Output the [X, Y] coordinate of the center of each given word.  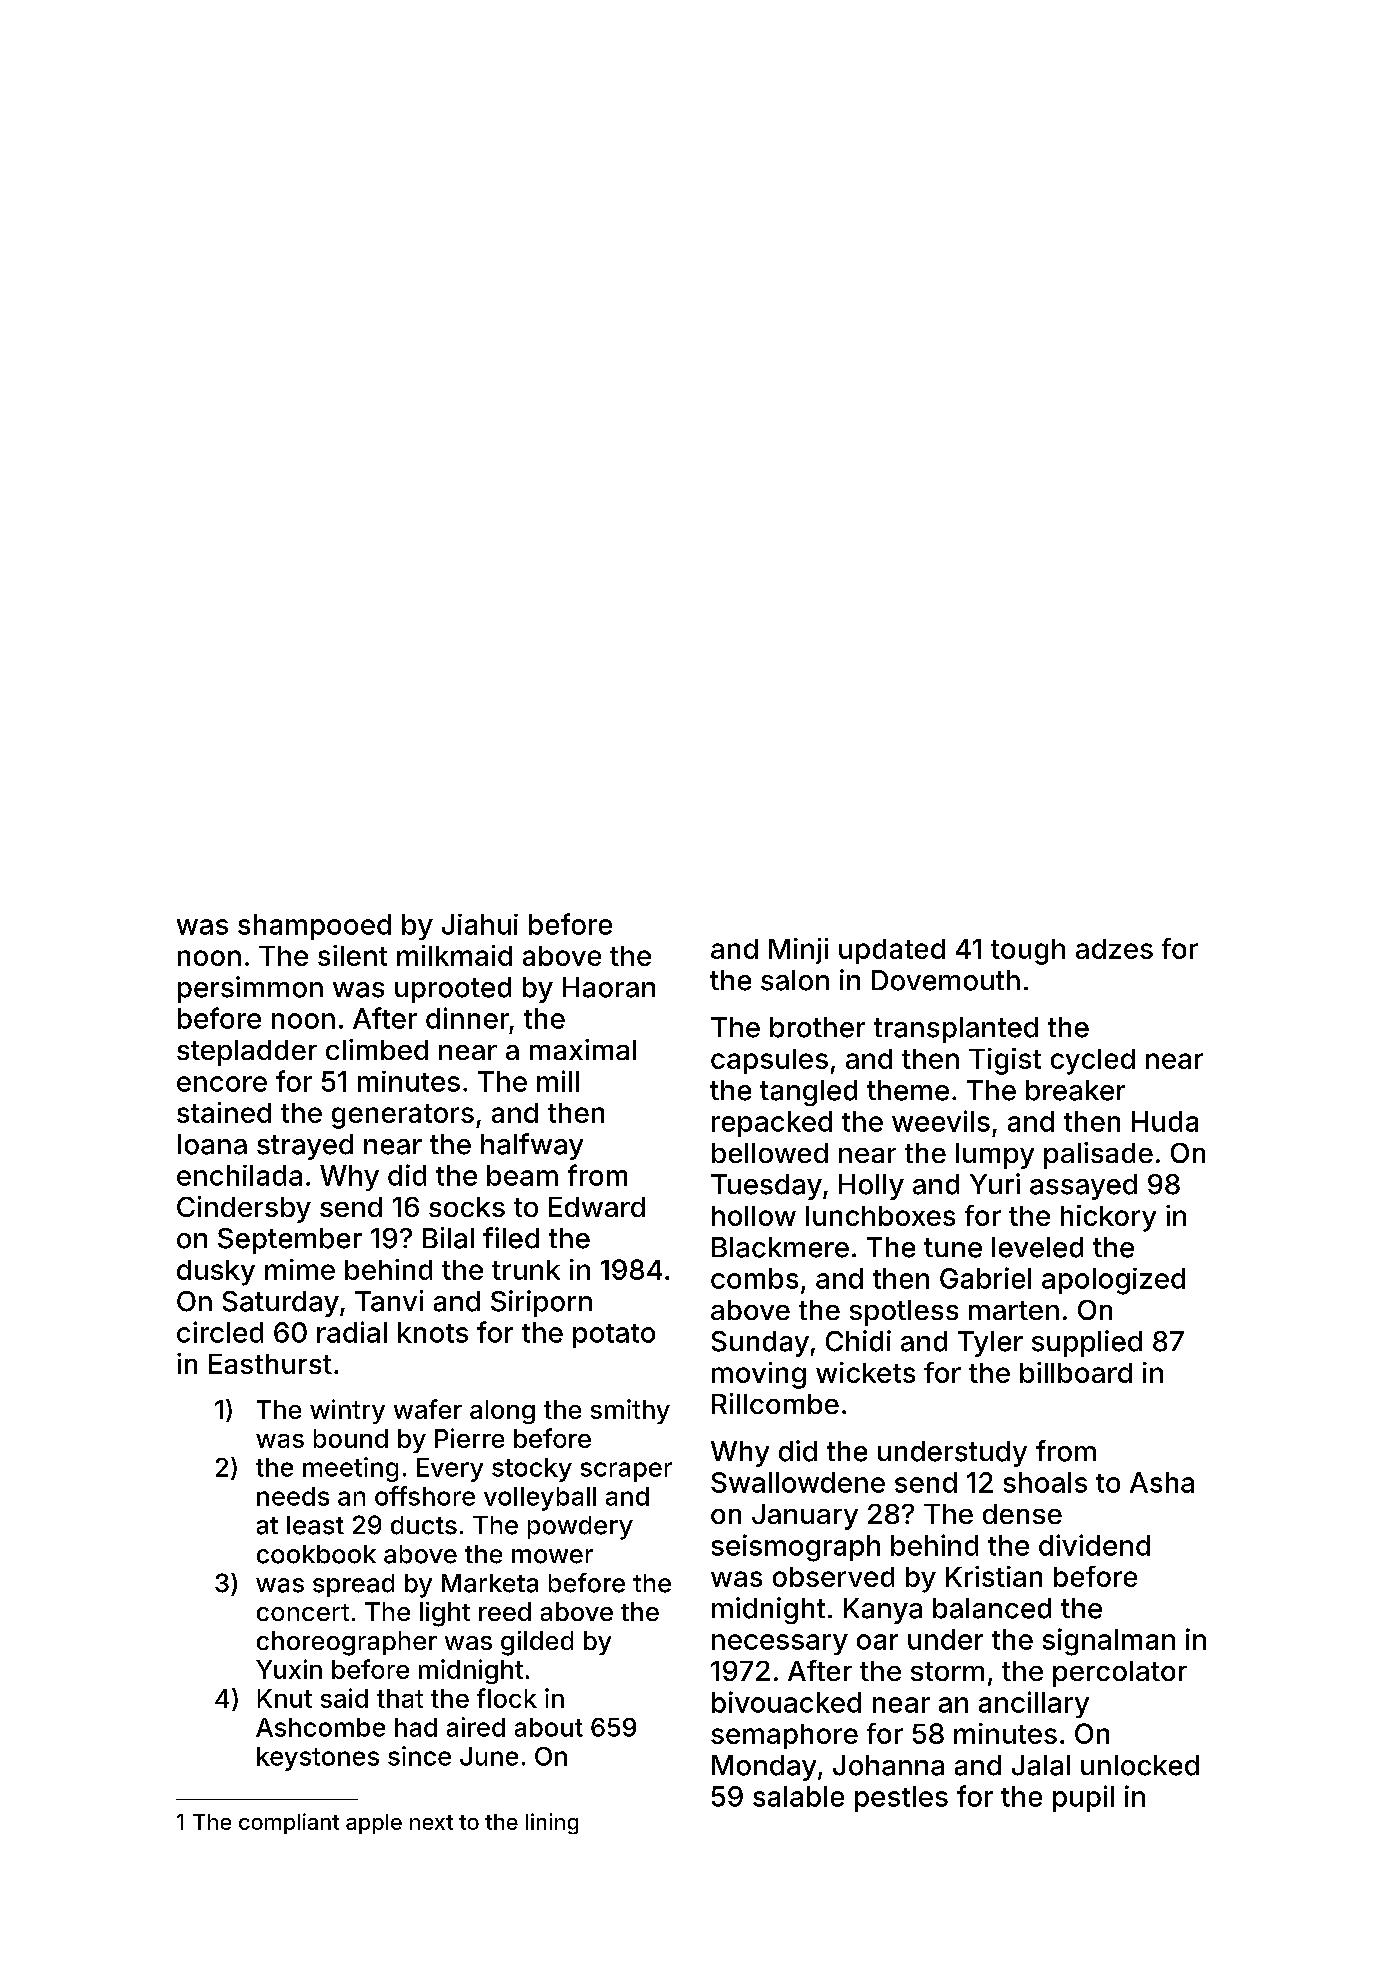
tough [1028, 952]
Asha [1162, 1482]
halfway [532, 1146]
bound [351, 1438]
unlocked [1140, 1765]
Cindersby [244, 1209]
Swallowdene [798, 1482]
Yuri [995, 1183]
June [489, 1756]
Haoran [609, 987]
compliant [289, 1823]
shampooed [314, 927]
